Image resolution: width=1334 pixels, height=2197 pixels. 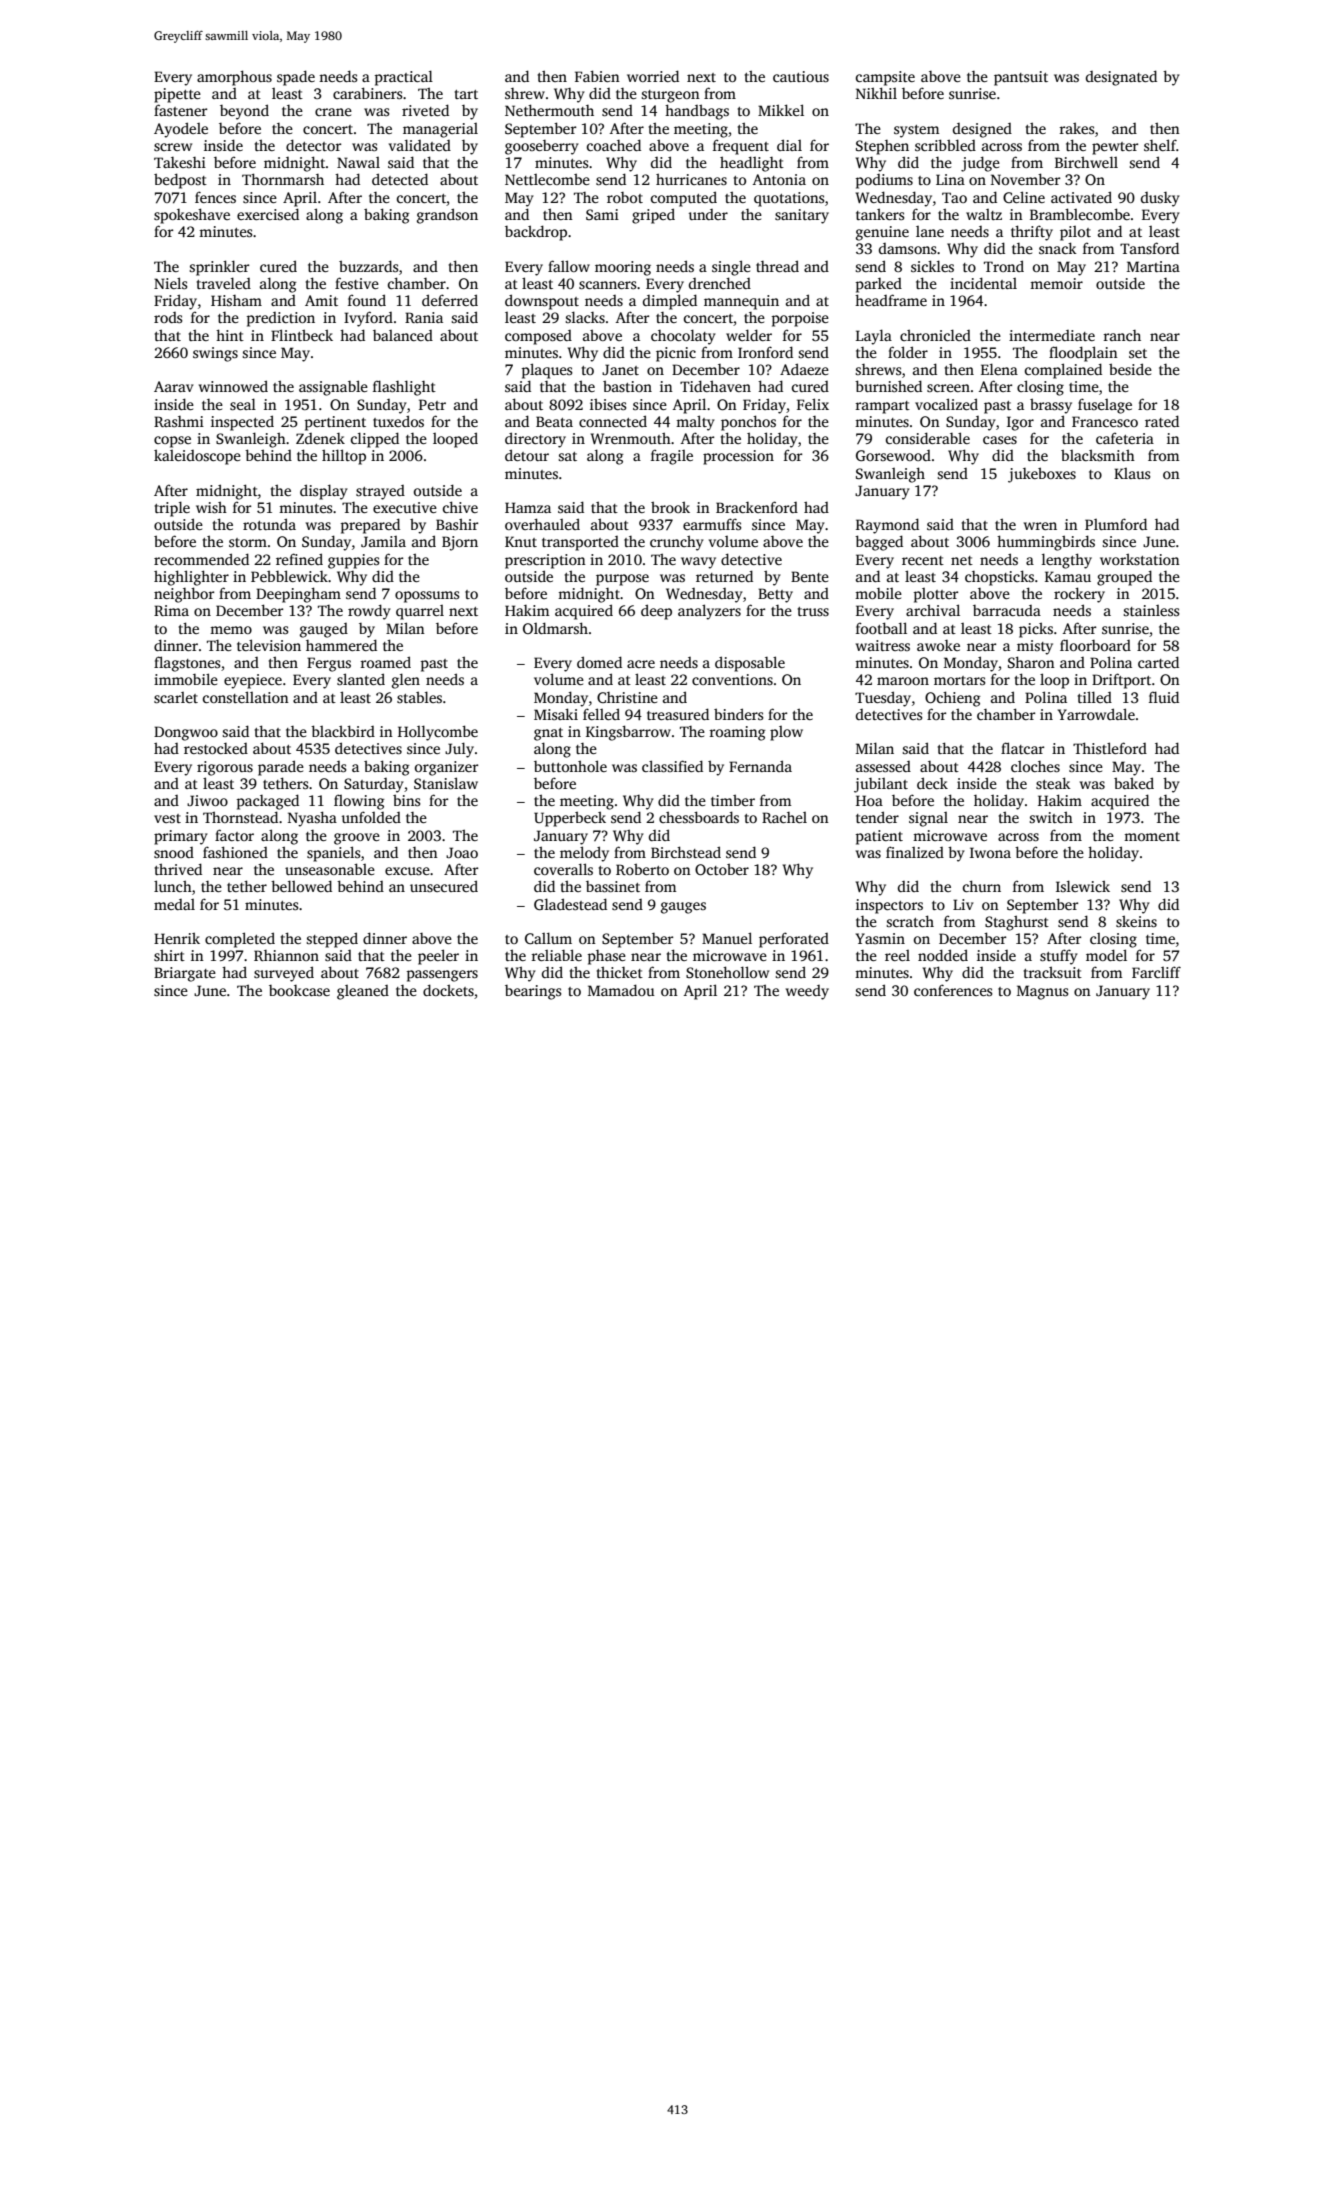 What do you see at coordinates (757, 507) in the document?
I see `Brackenford` at bounding box center [757, 507].
